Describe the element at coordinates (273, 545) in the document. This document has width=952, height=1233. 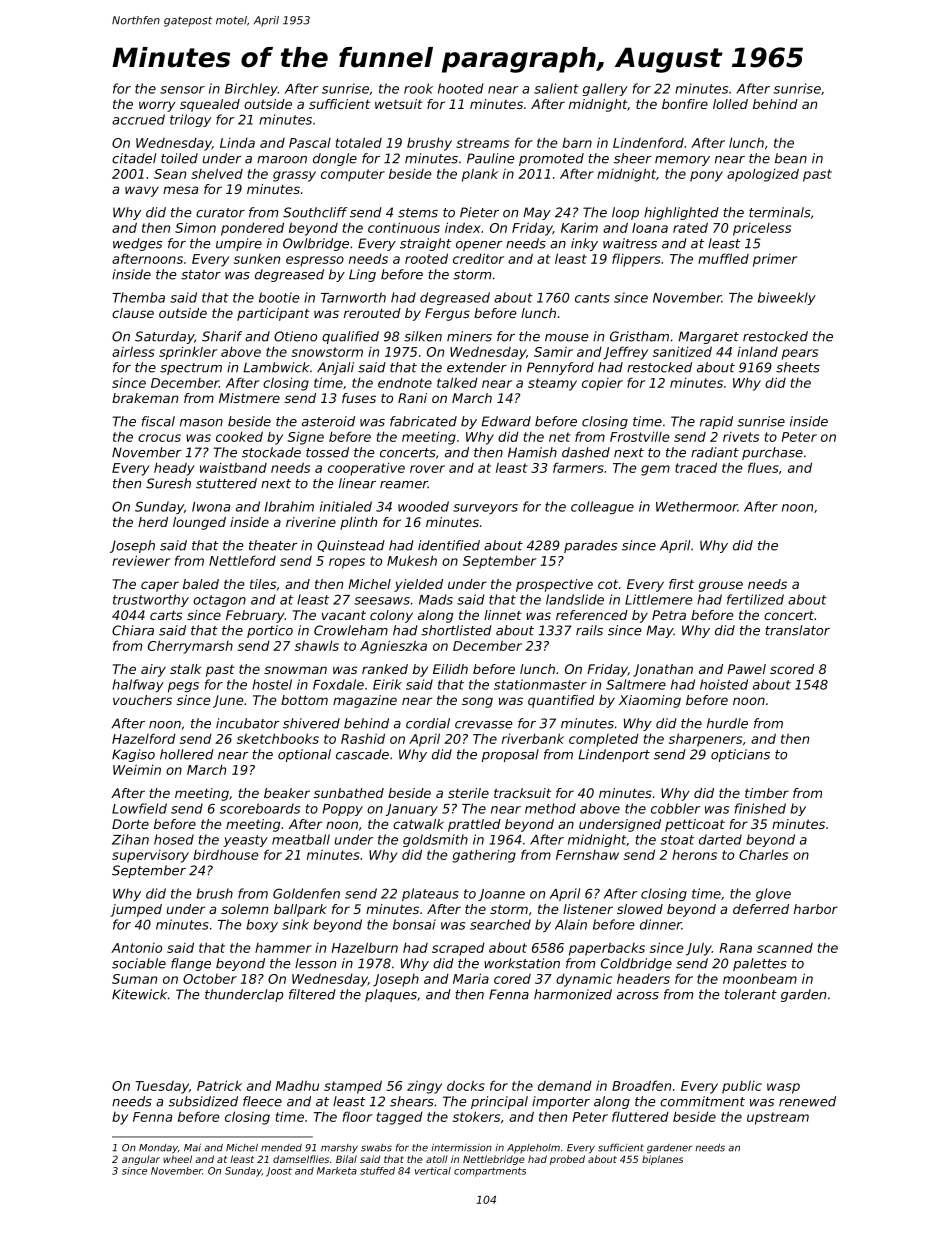
I see `theater` at that location.
